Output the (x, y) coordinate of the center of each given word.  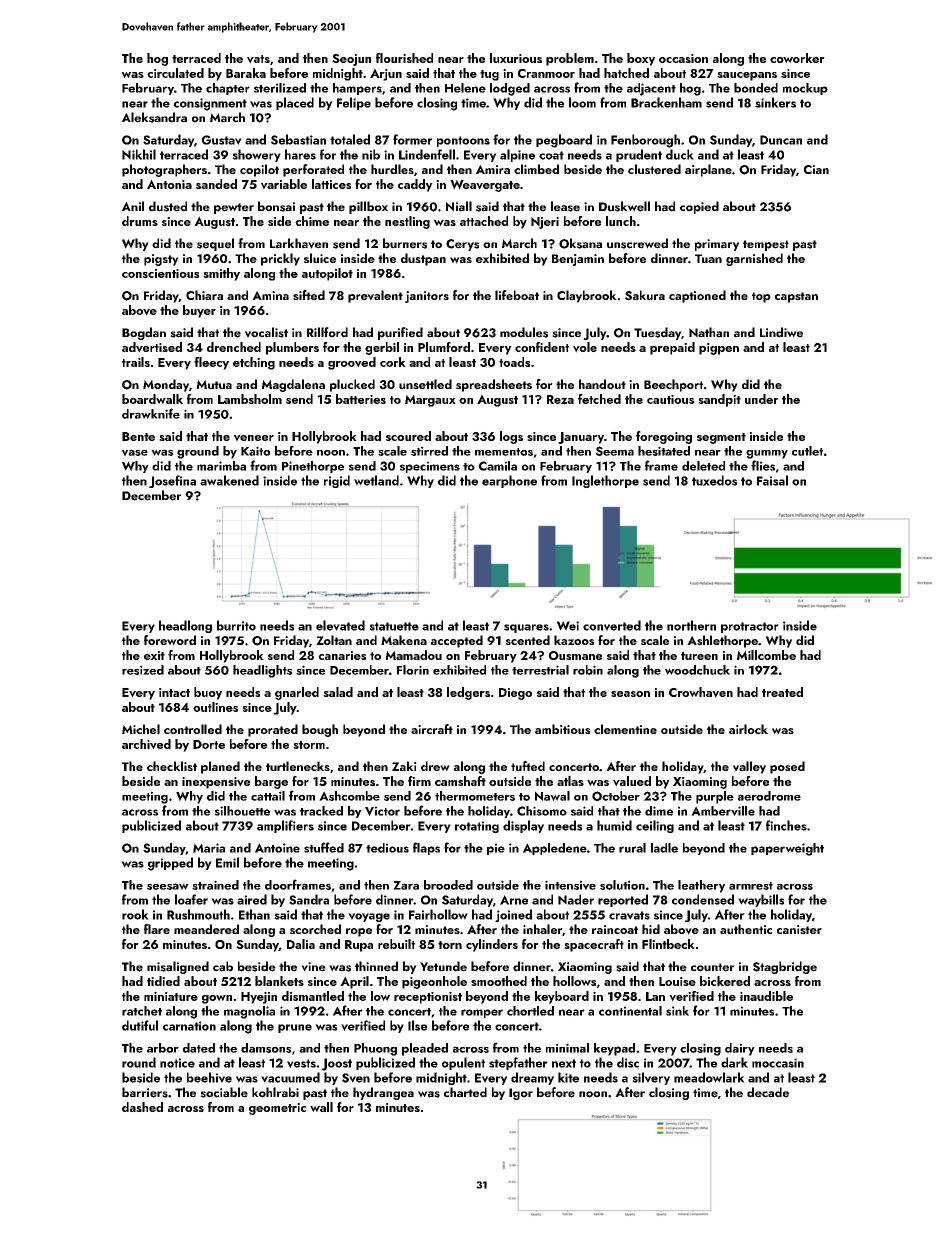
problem (570, 59)
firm (419, 781)
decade (768, 1092)
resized (143, 670)
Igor (521, 1094)
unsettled (425, 384)
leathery (701, 886)
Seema (615, 451)
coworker (797, 58)
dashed (142, 1107)
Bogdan (144, 333)
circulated (175, 73)
